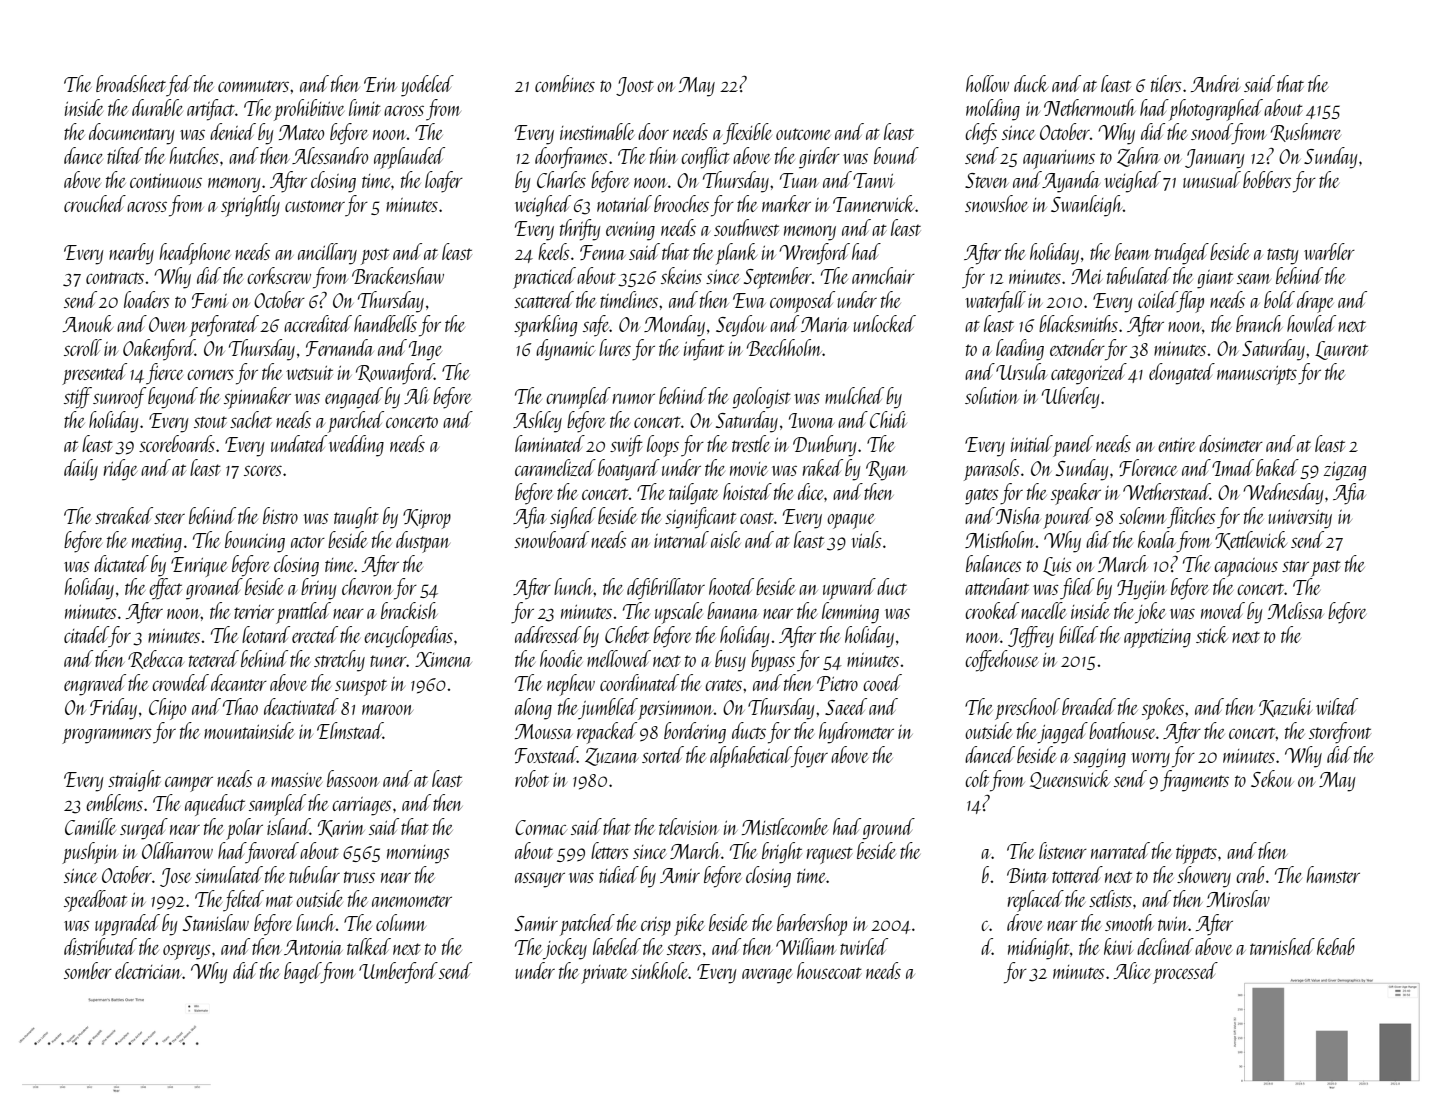 The height and width of the document is (1111, 1438). Describe the element at coordinates (981, 134) in the document. I see `chefs` at that location.
